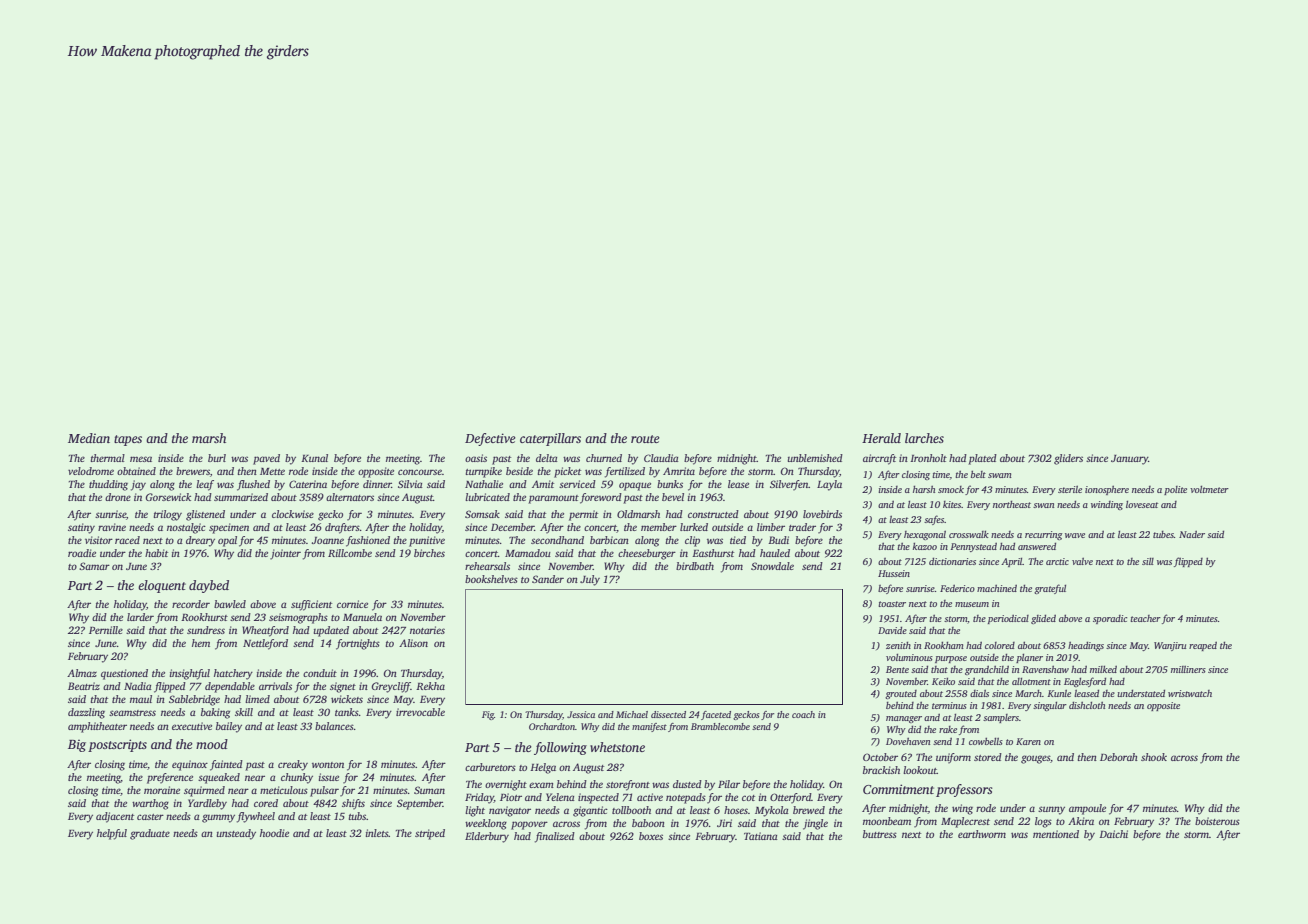 This document has width=1308, height=924. I want to click on lookout, so click(920, 770).
